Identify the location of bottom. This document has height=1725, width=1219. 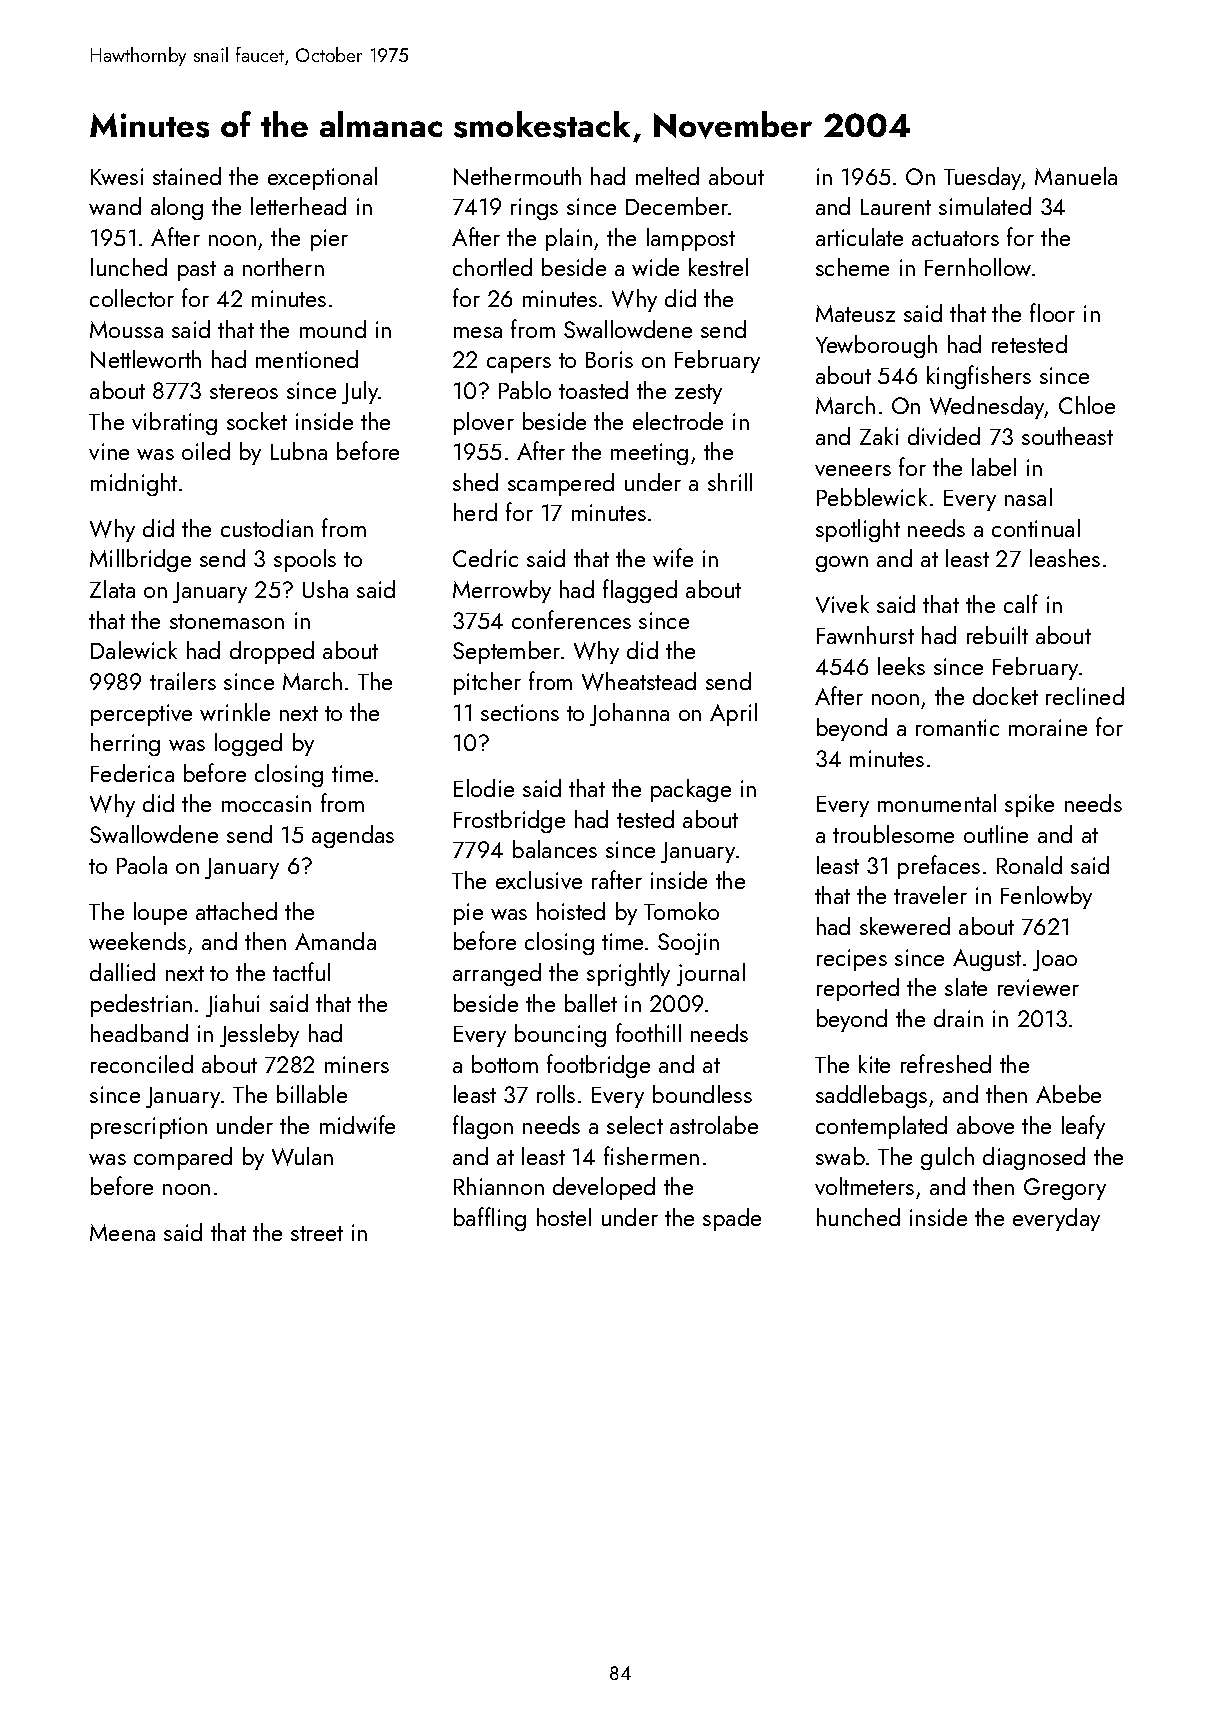
(505, 1064).
